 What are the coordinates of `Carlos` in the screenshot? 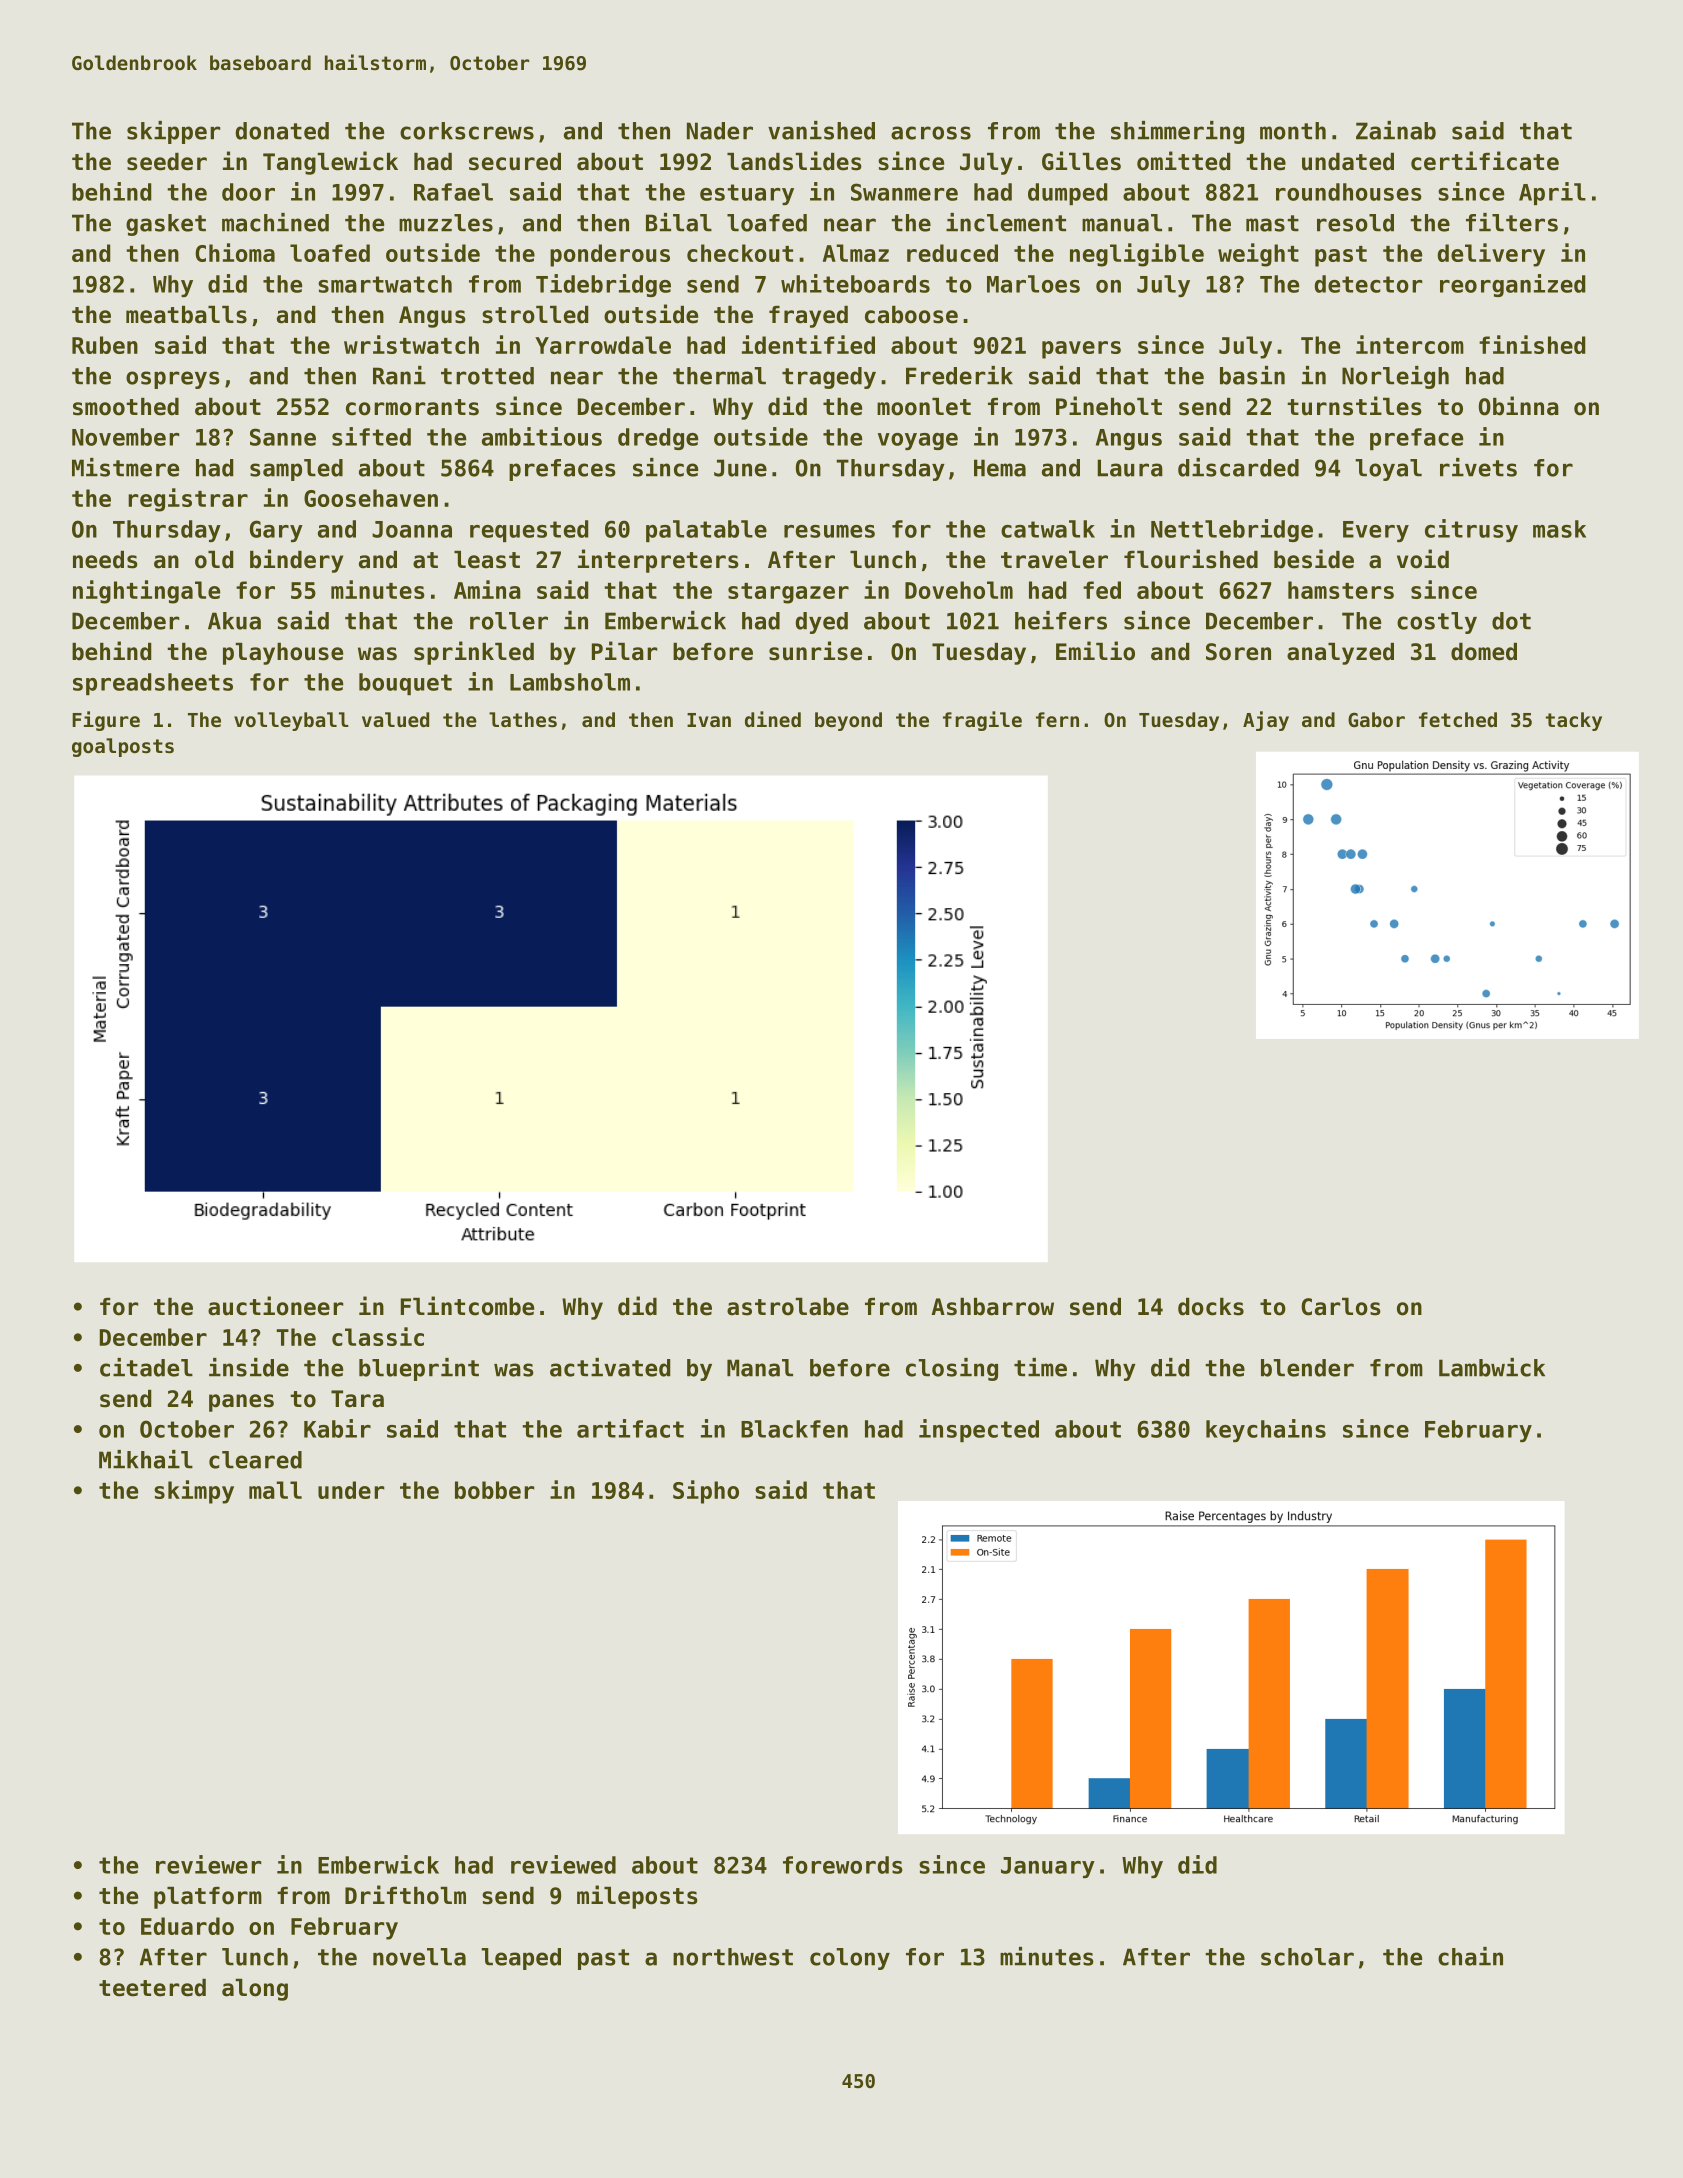 It's located at (1341, 1307).
